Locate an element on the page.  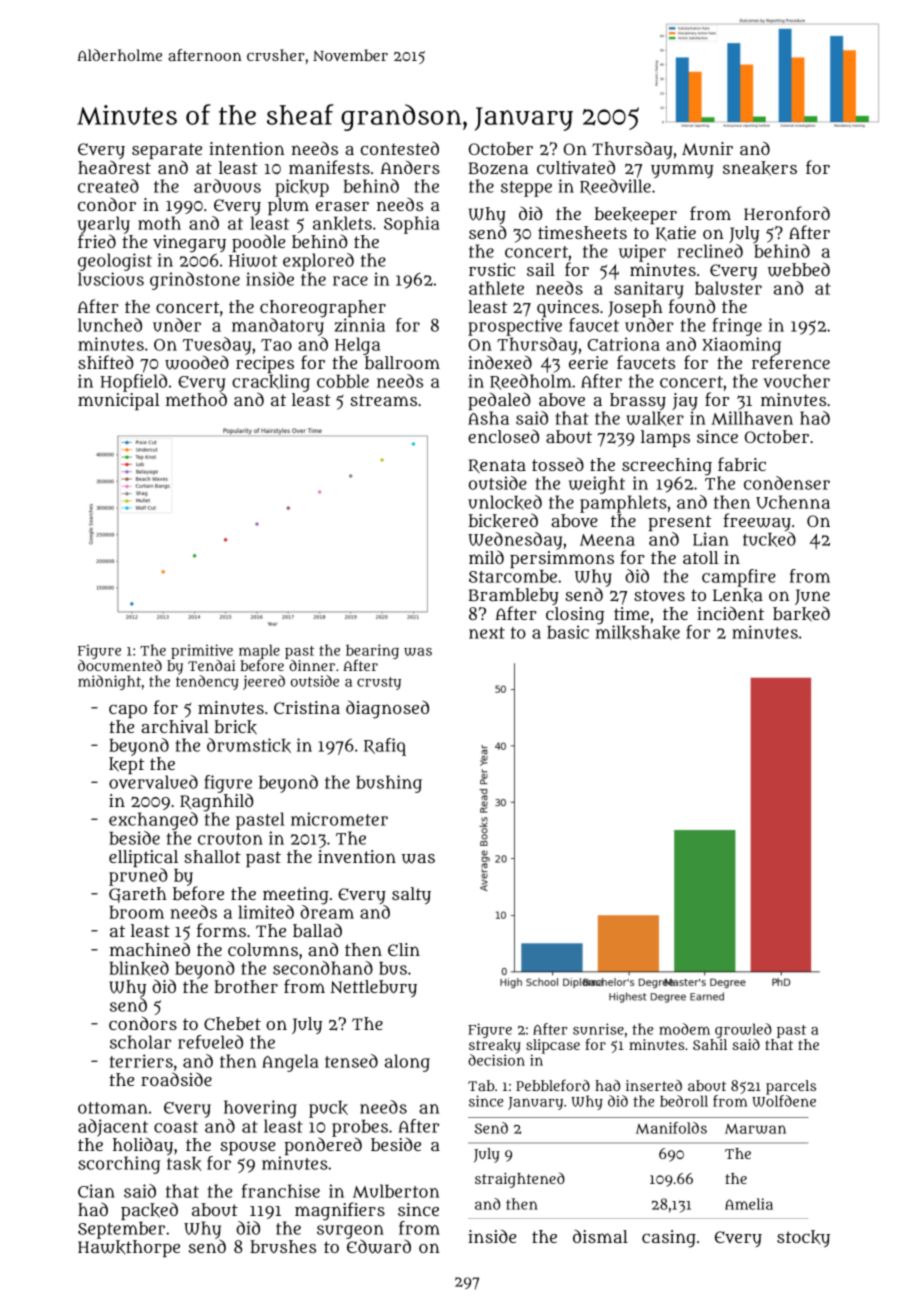
growled is located at coordinates (743, 1030).
